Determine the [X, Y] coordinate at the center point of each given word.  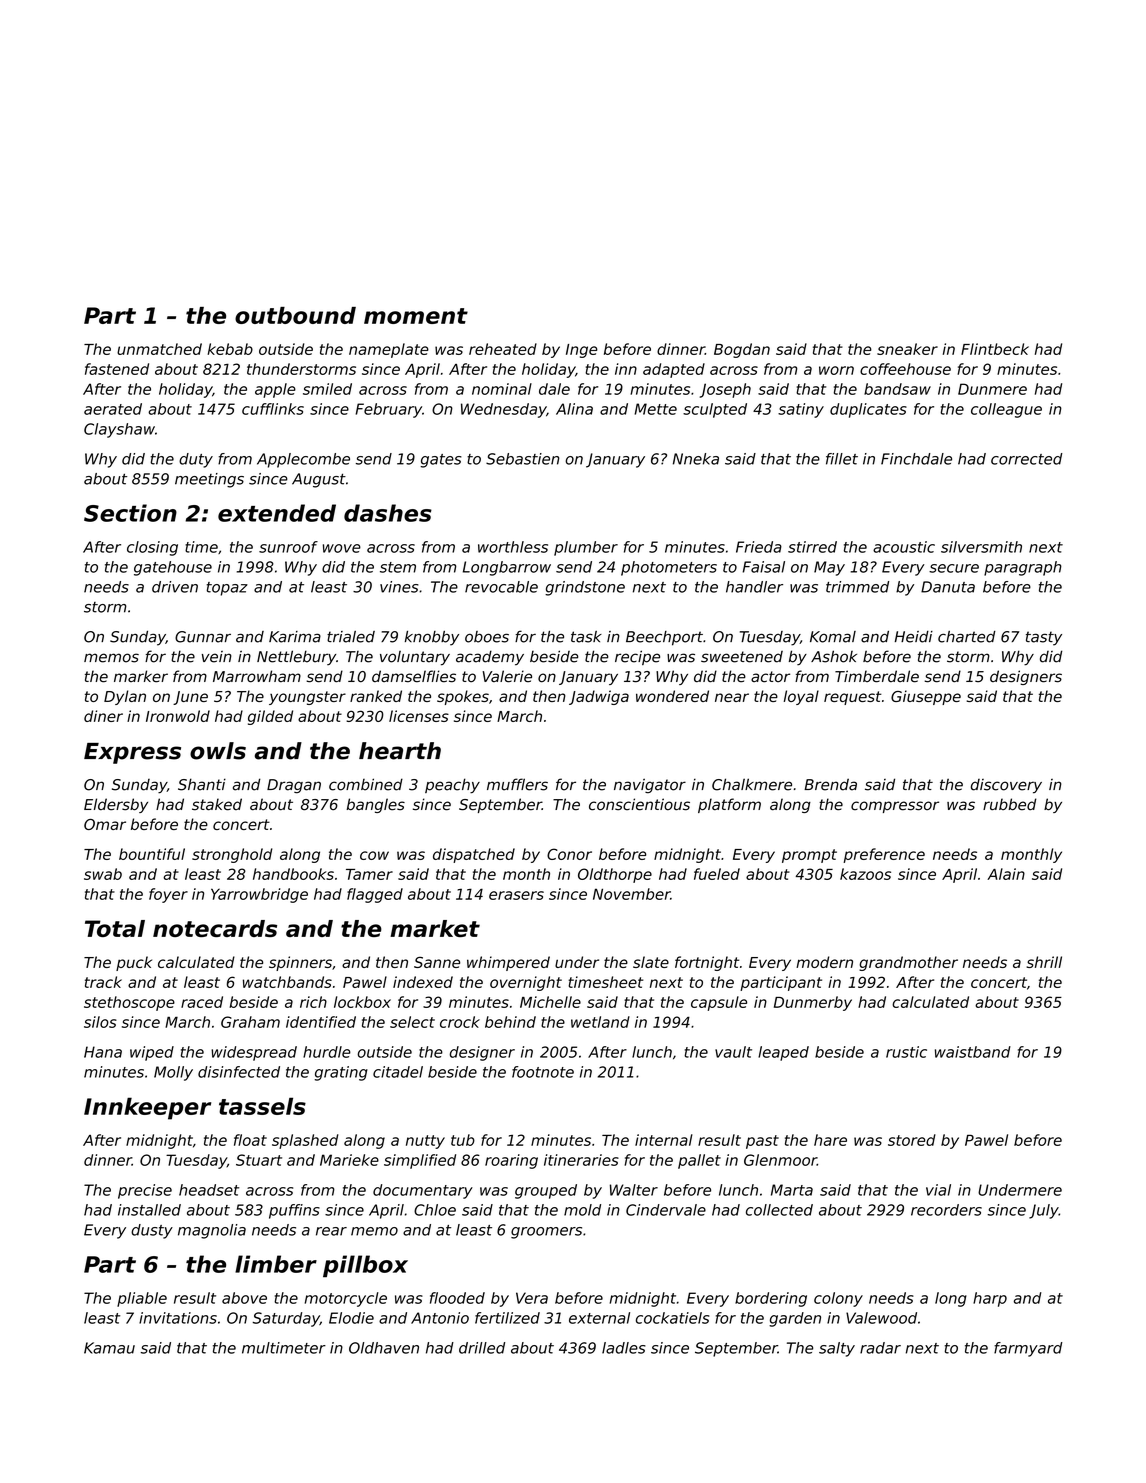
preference [884, 855]
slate [651, 962]
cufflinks [273, 409]
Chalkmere [752, 784]
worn [836, 370]
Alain [1006, 874]
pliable [142, 1299]
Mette [655, 409]
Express [132, 753]
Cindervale [666, 1210]
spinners [300, 963]
